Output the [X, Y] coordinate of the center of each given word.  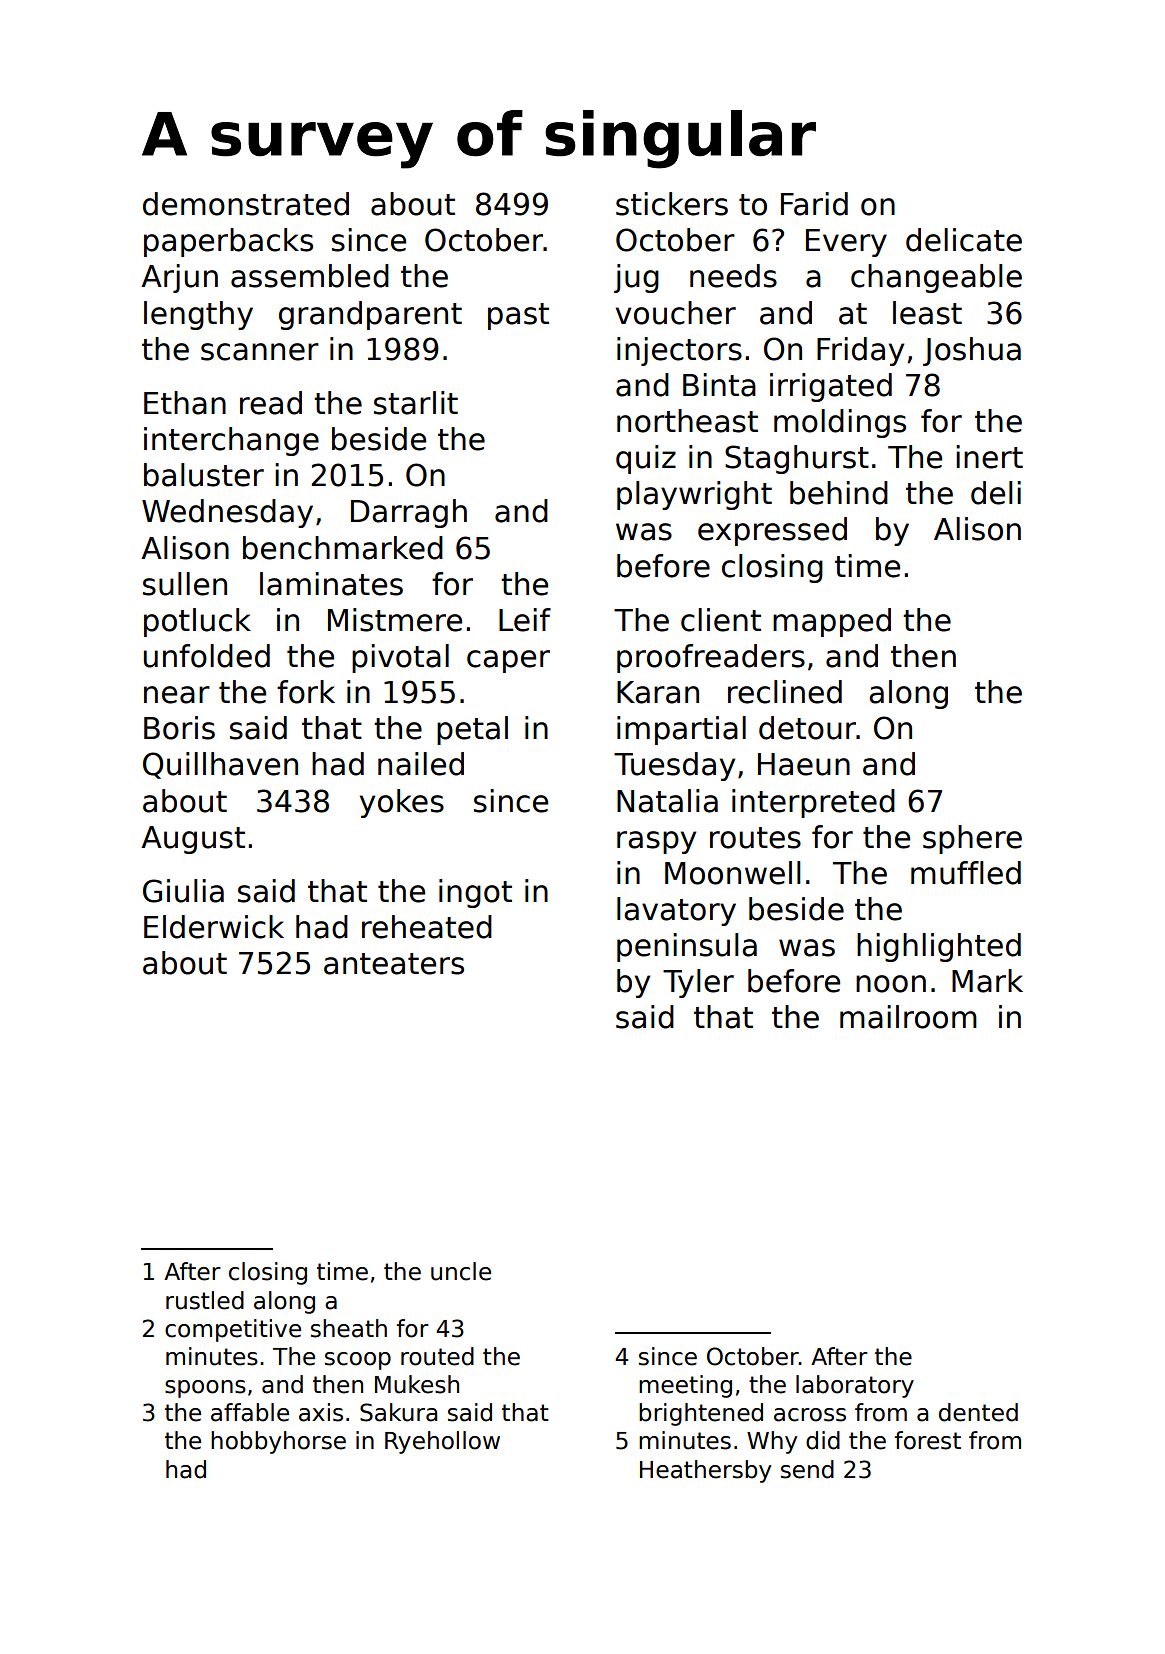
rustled [205, 1300]
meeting [685, 1386]
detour [807, 728]
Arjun [179, 278]
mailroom [908, 1017]
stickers [672, 204]
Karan [658, 692]
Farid [814, 204]
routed [437, 1356]
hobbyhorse [278, 1442]
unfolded [207, 656]
